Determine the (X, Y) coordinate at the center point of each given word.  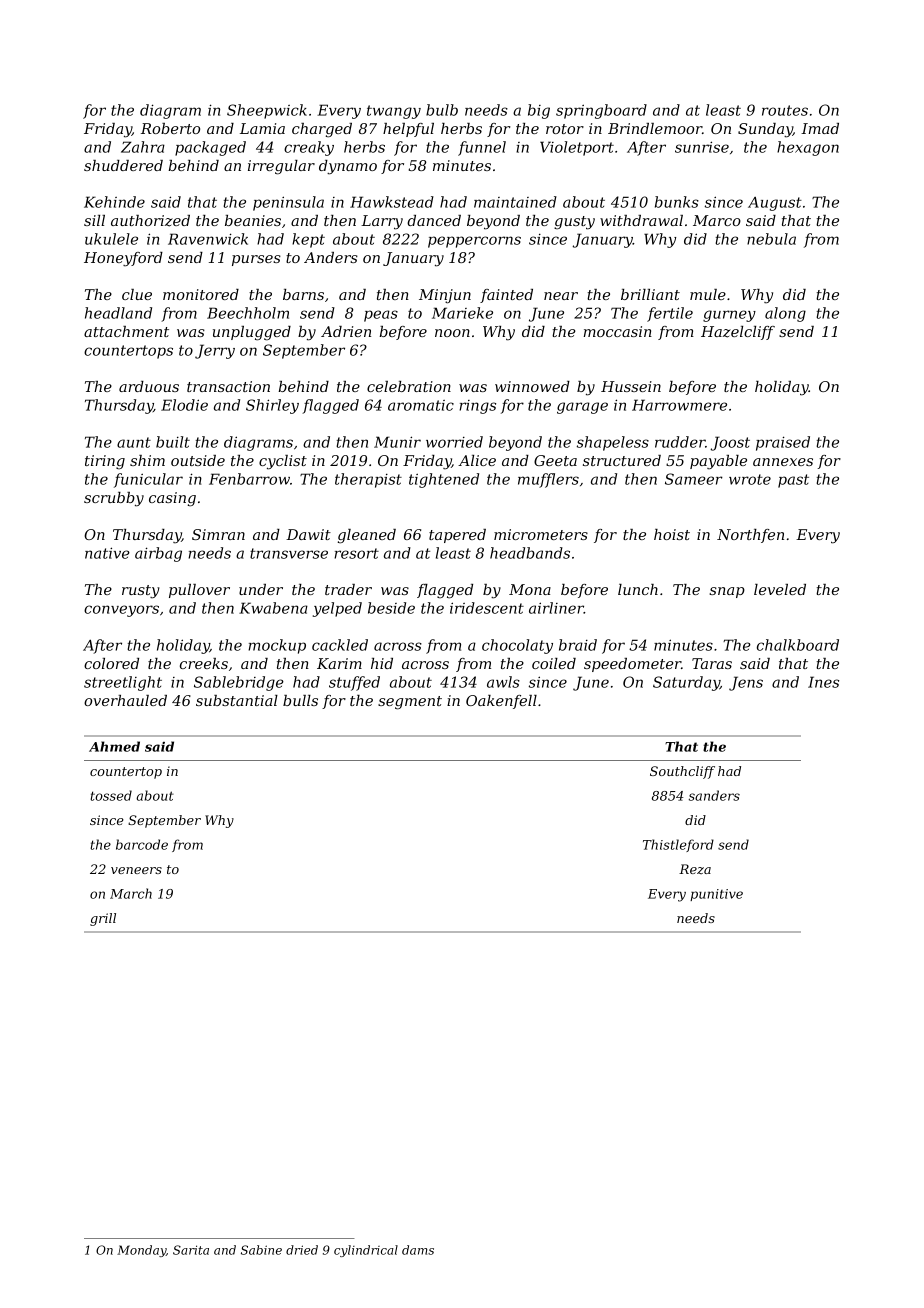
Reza (695, 869)
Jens (746, 683)
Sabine (261, 1250)
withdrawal (641, 220)
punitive (716, 895)
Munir (397, 442)
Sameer (694, 479)
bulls (300, 700)
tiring (105, 462)
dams (418, 1250)
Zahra (143, 147)
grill (103, 919)
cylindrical (366, 1251)
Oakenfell (501, 702)
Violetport (577, 148)
